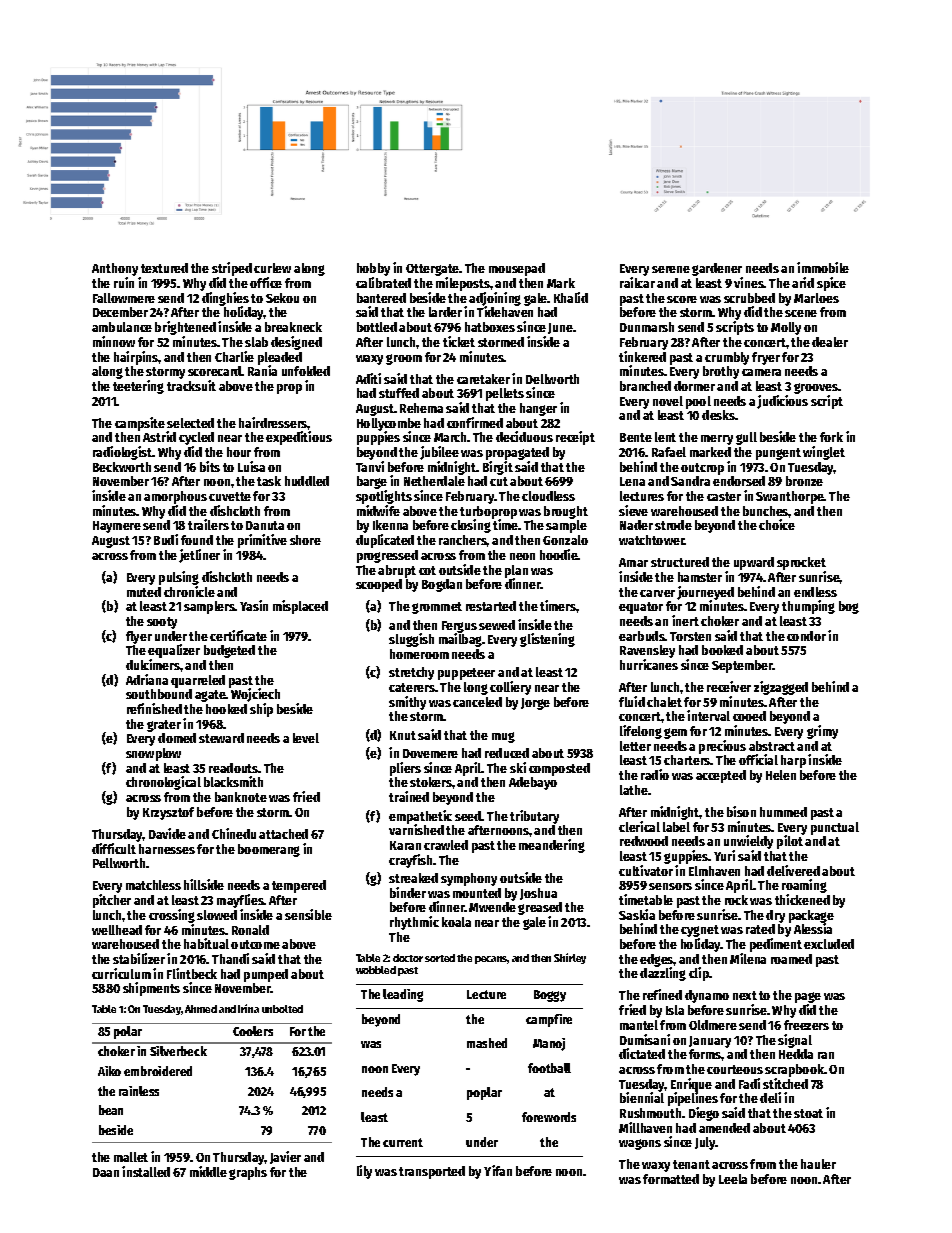 Image resolution: width=952 pixels, height=1233 pixels. I want to click on restarted, so click(491, 606).
